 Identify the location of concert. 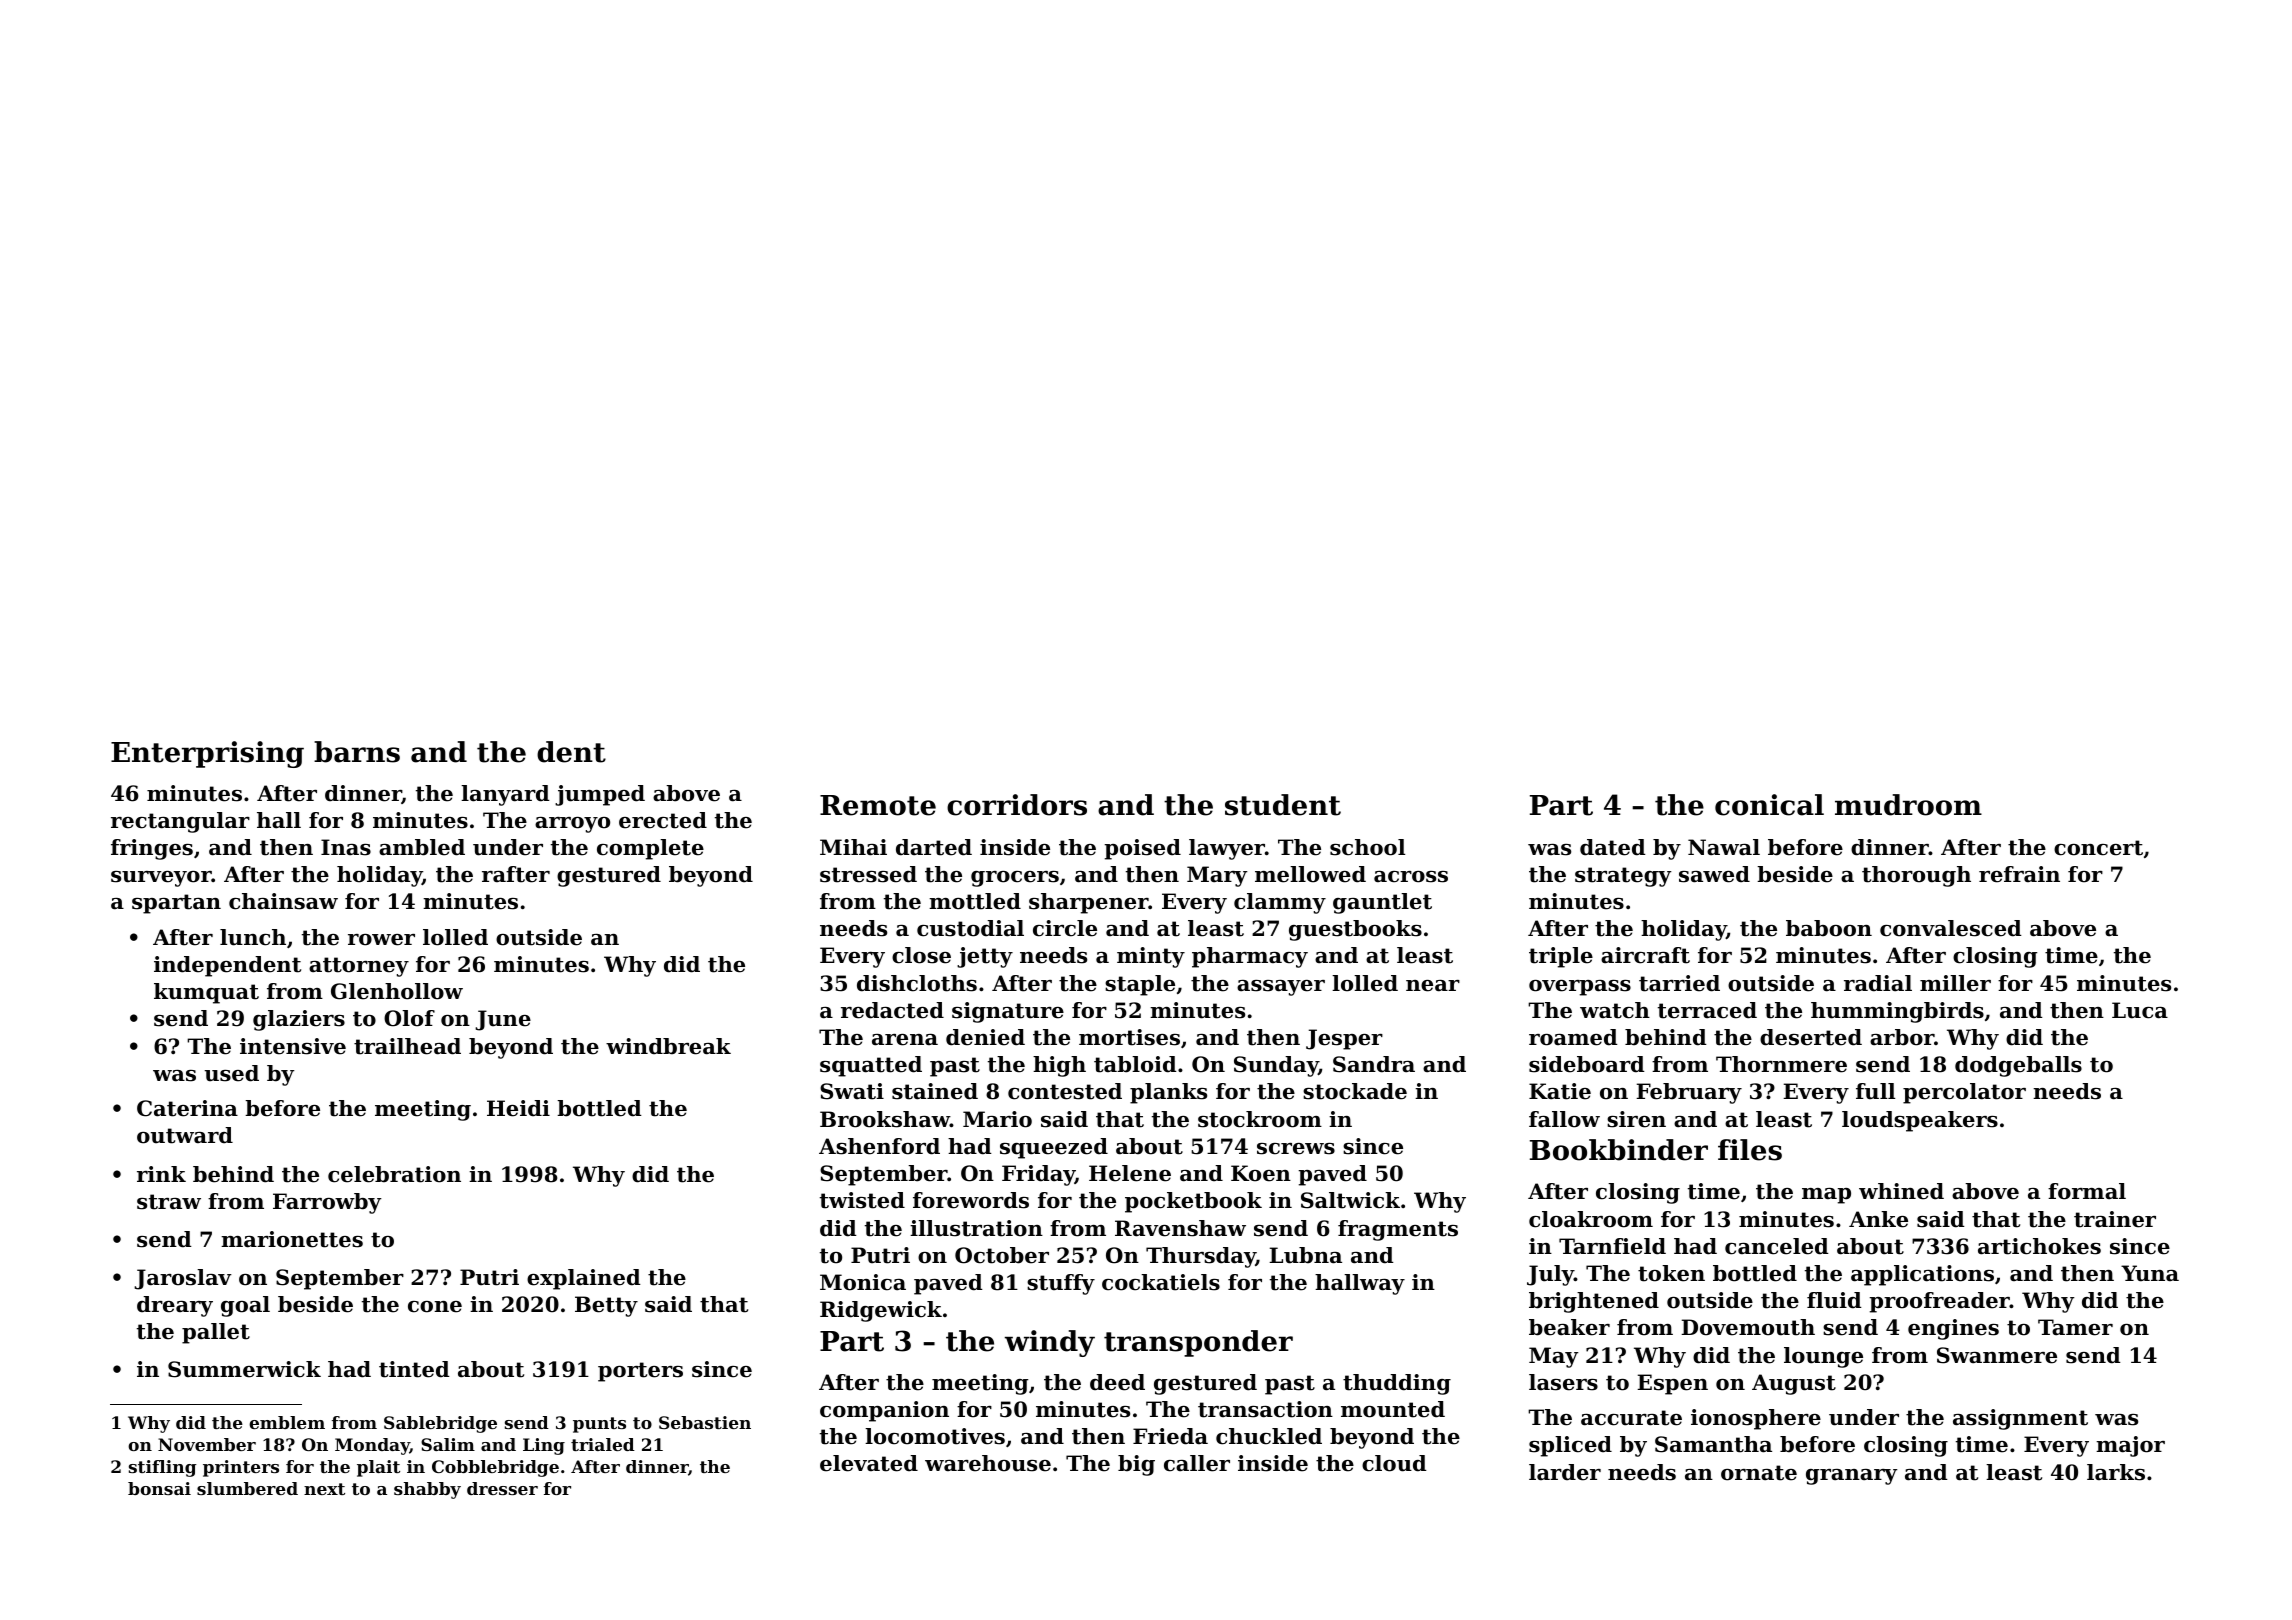
(2098, 848).
